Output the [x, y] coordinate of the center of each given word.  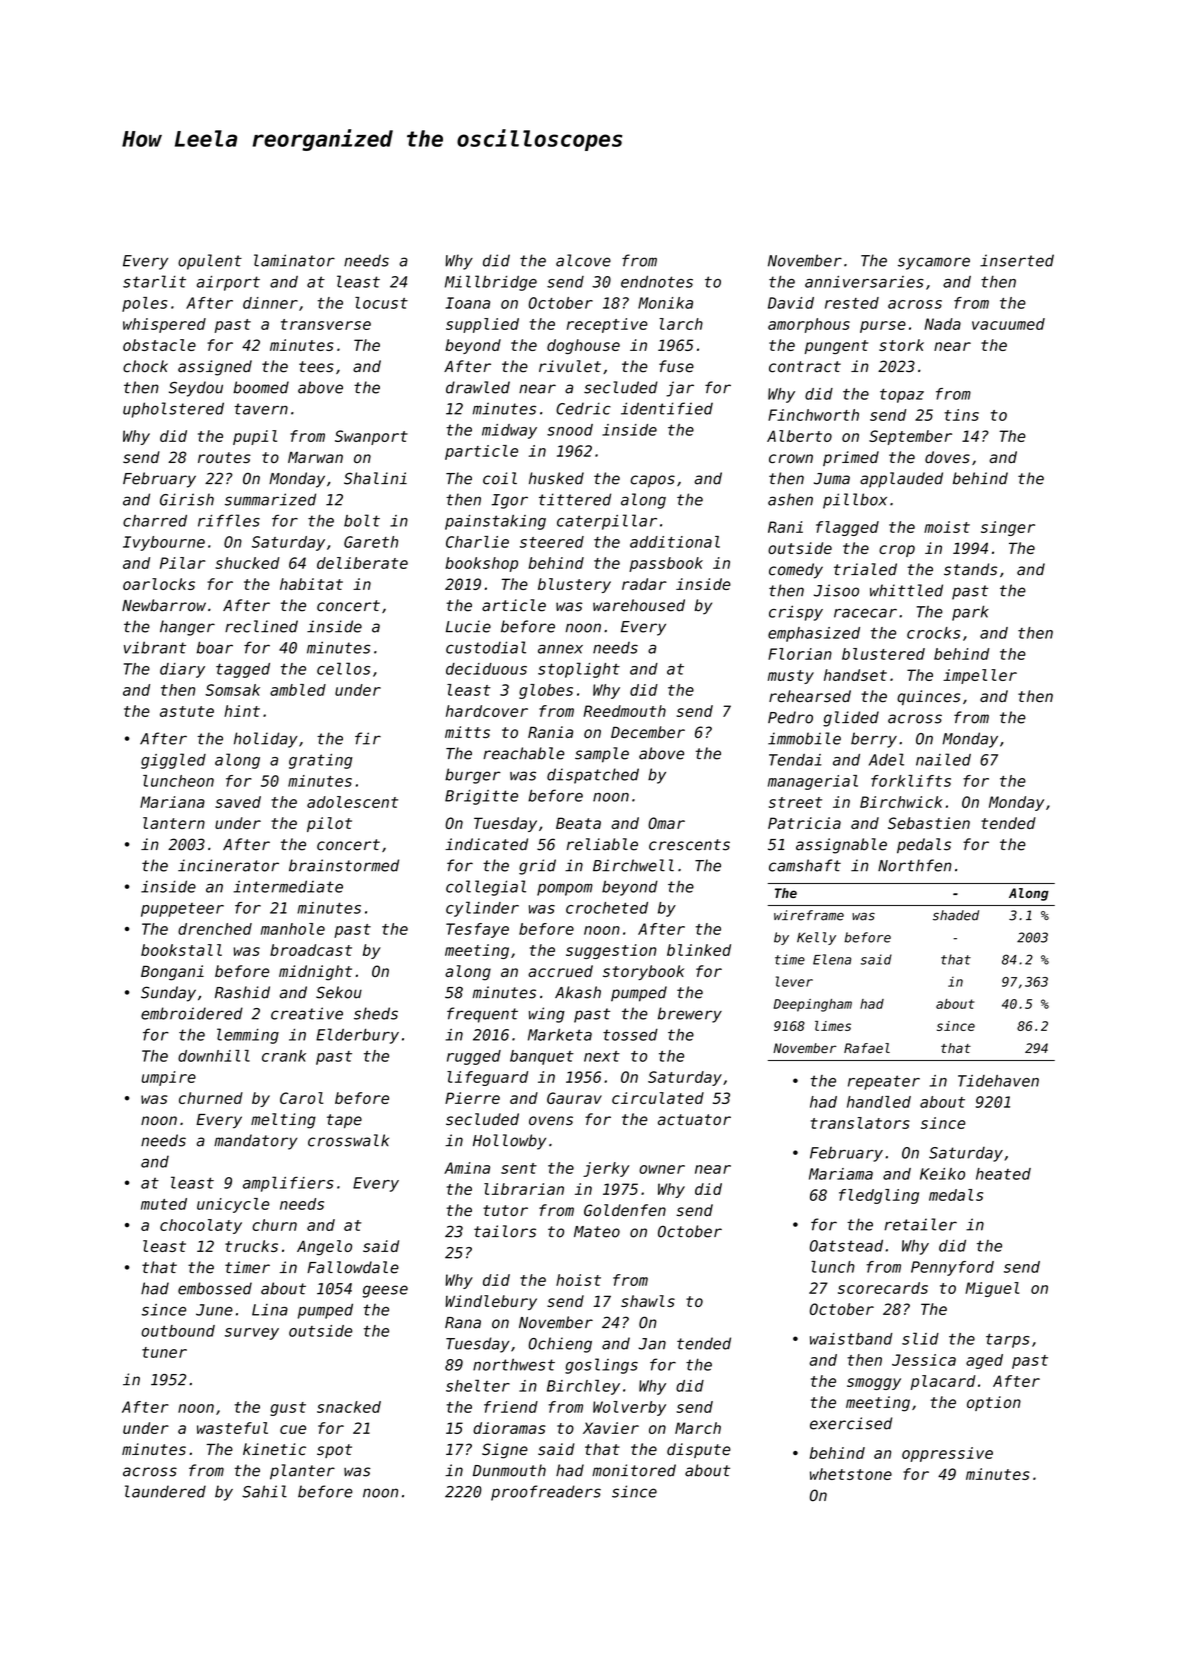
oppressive [947, 1454]
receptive [607, 325]
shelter [478, 1385]
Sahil [264, 1491]
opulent [210, 262]
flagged [847, 528]
